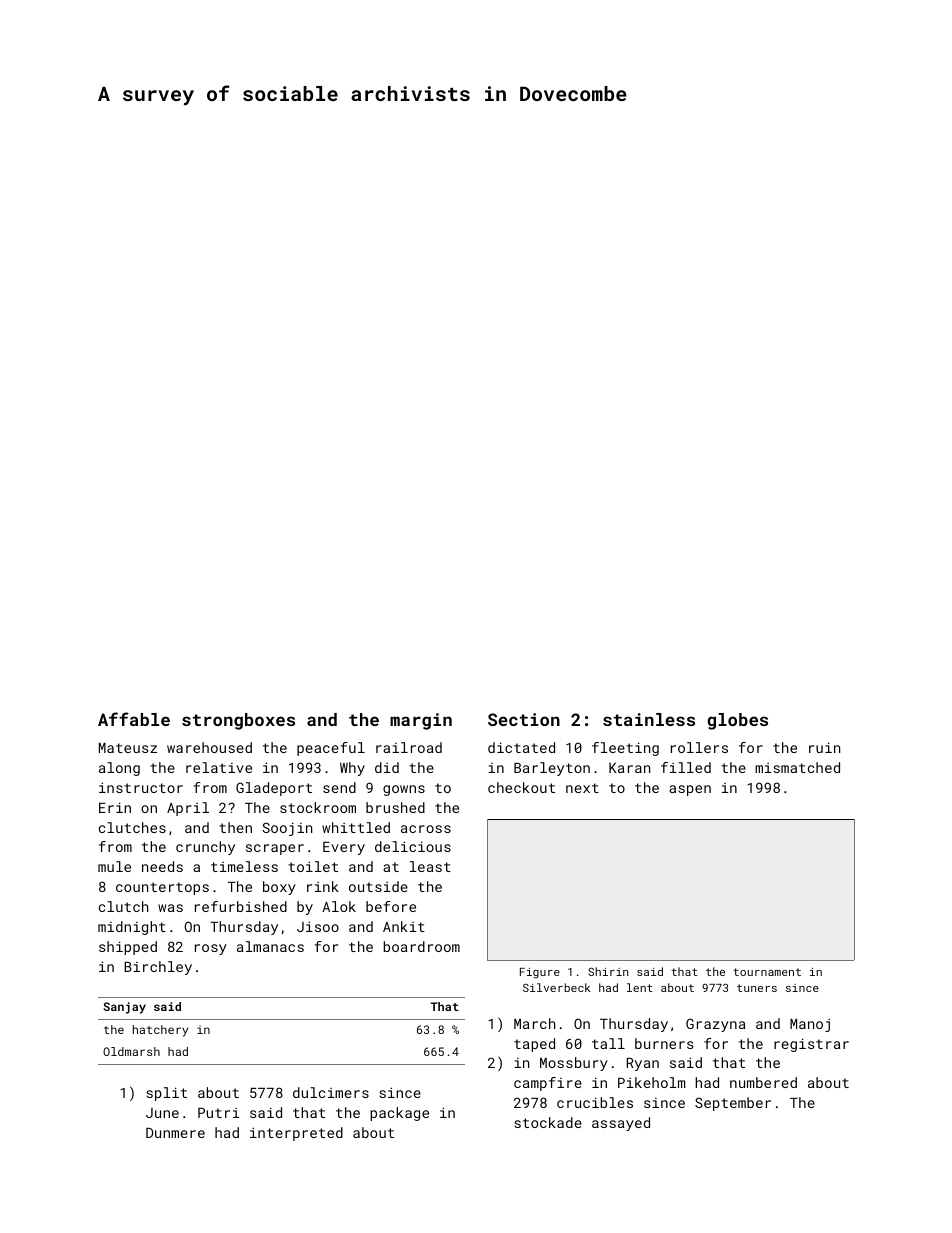 The height and width of the screenshot is (1233, 952). Describe the element at coordinates (166, 1094) in the screenshot. I see `split` at that location.
